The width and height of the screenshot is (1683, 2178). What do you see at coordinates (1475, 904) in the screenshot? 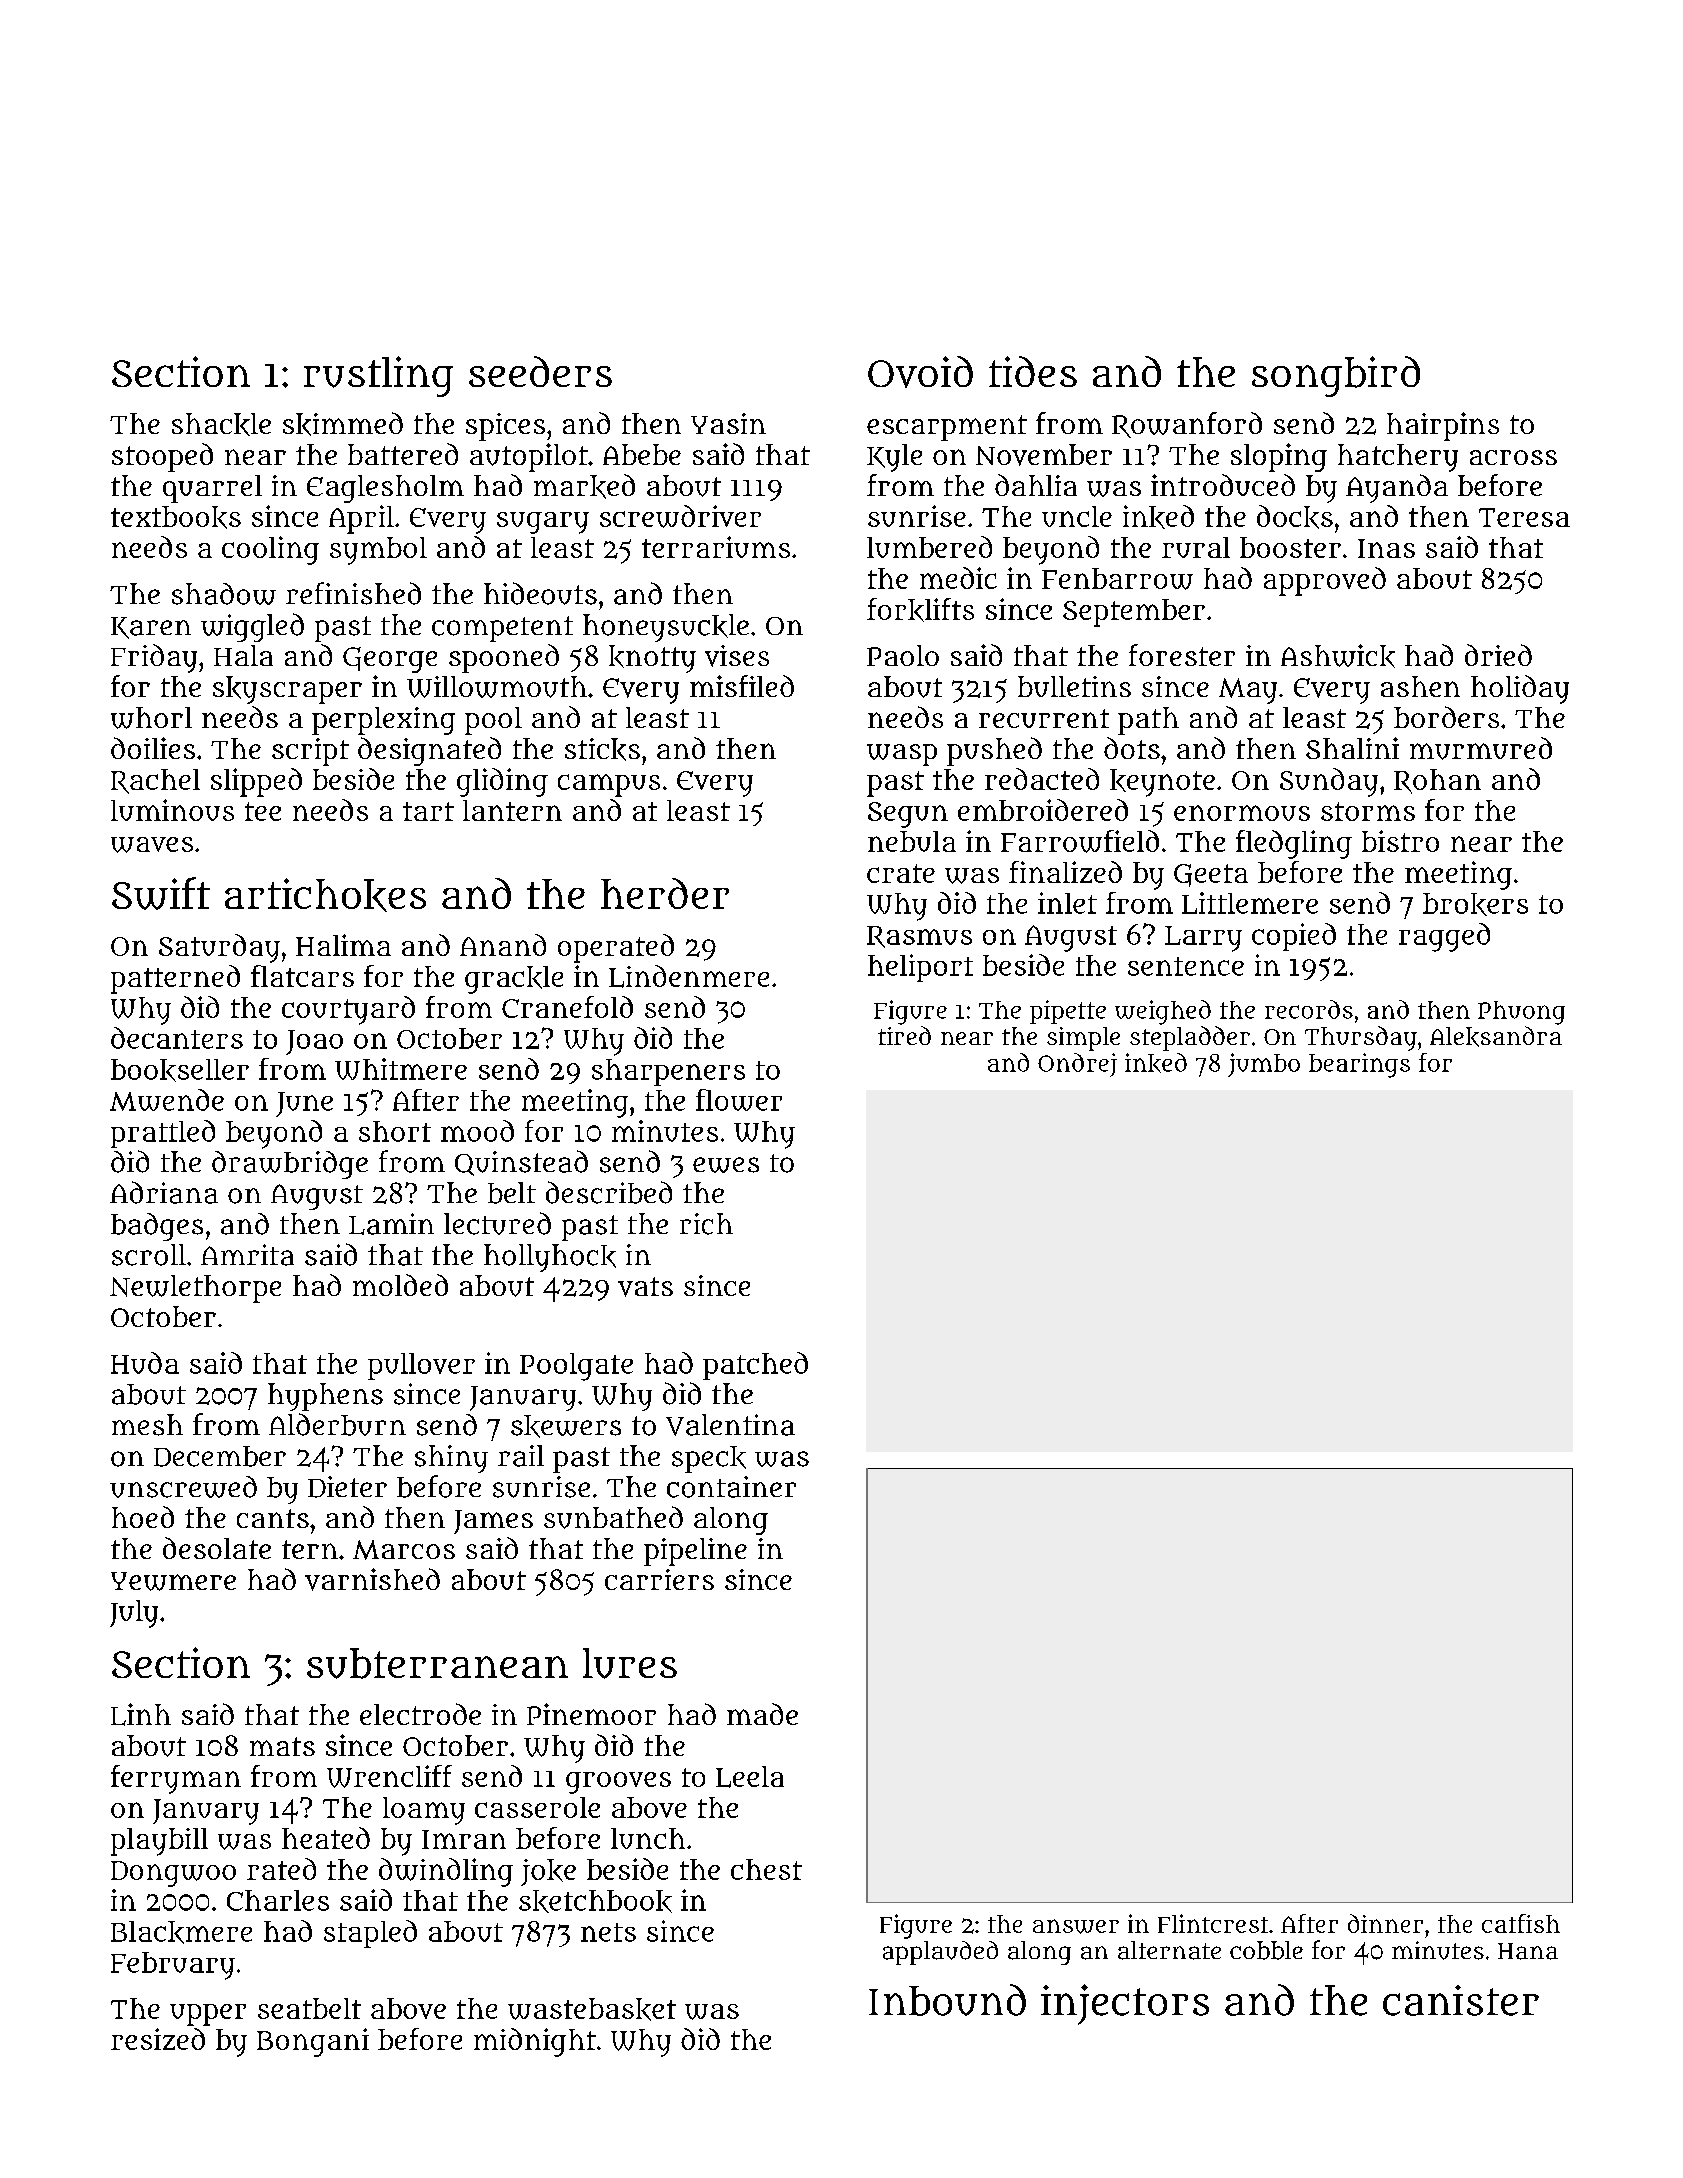
I see `brokers` at bounding box center [1475, 904].
